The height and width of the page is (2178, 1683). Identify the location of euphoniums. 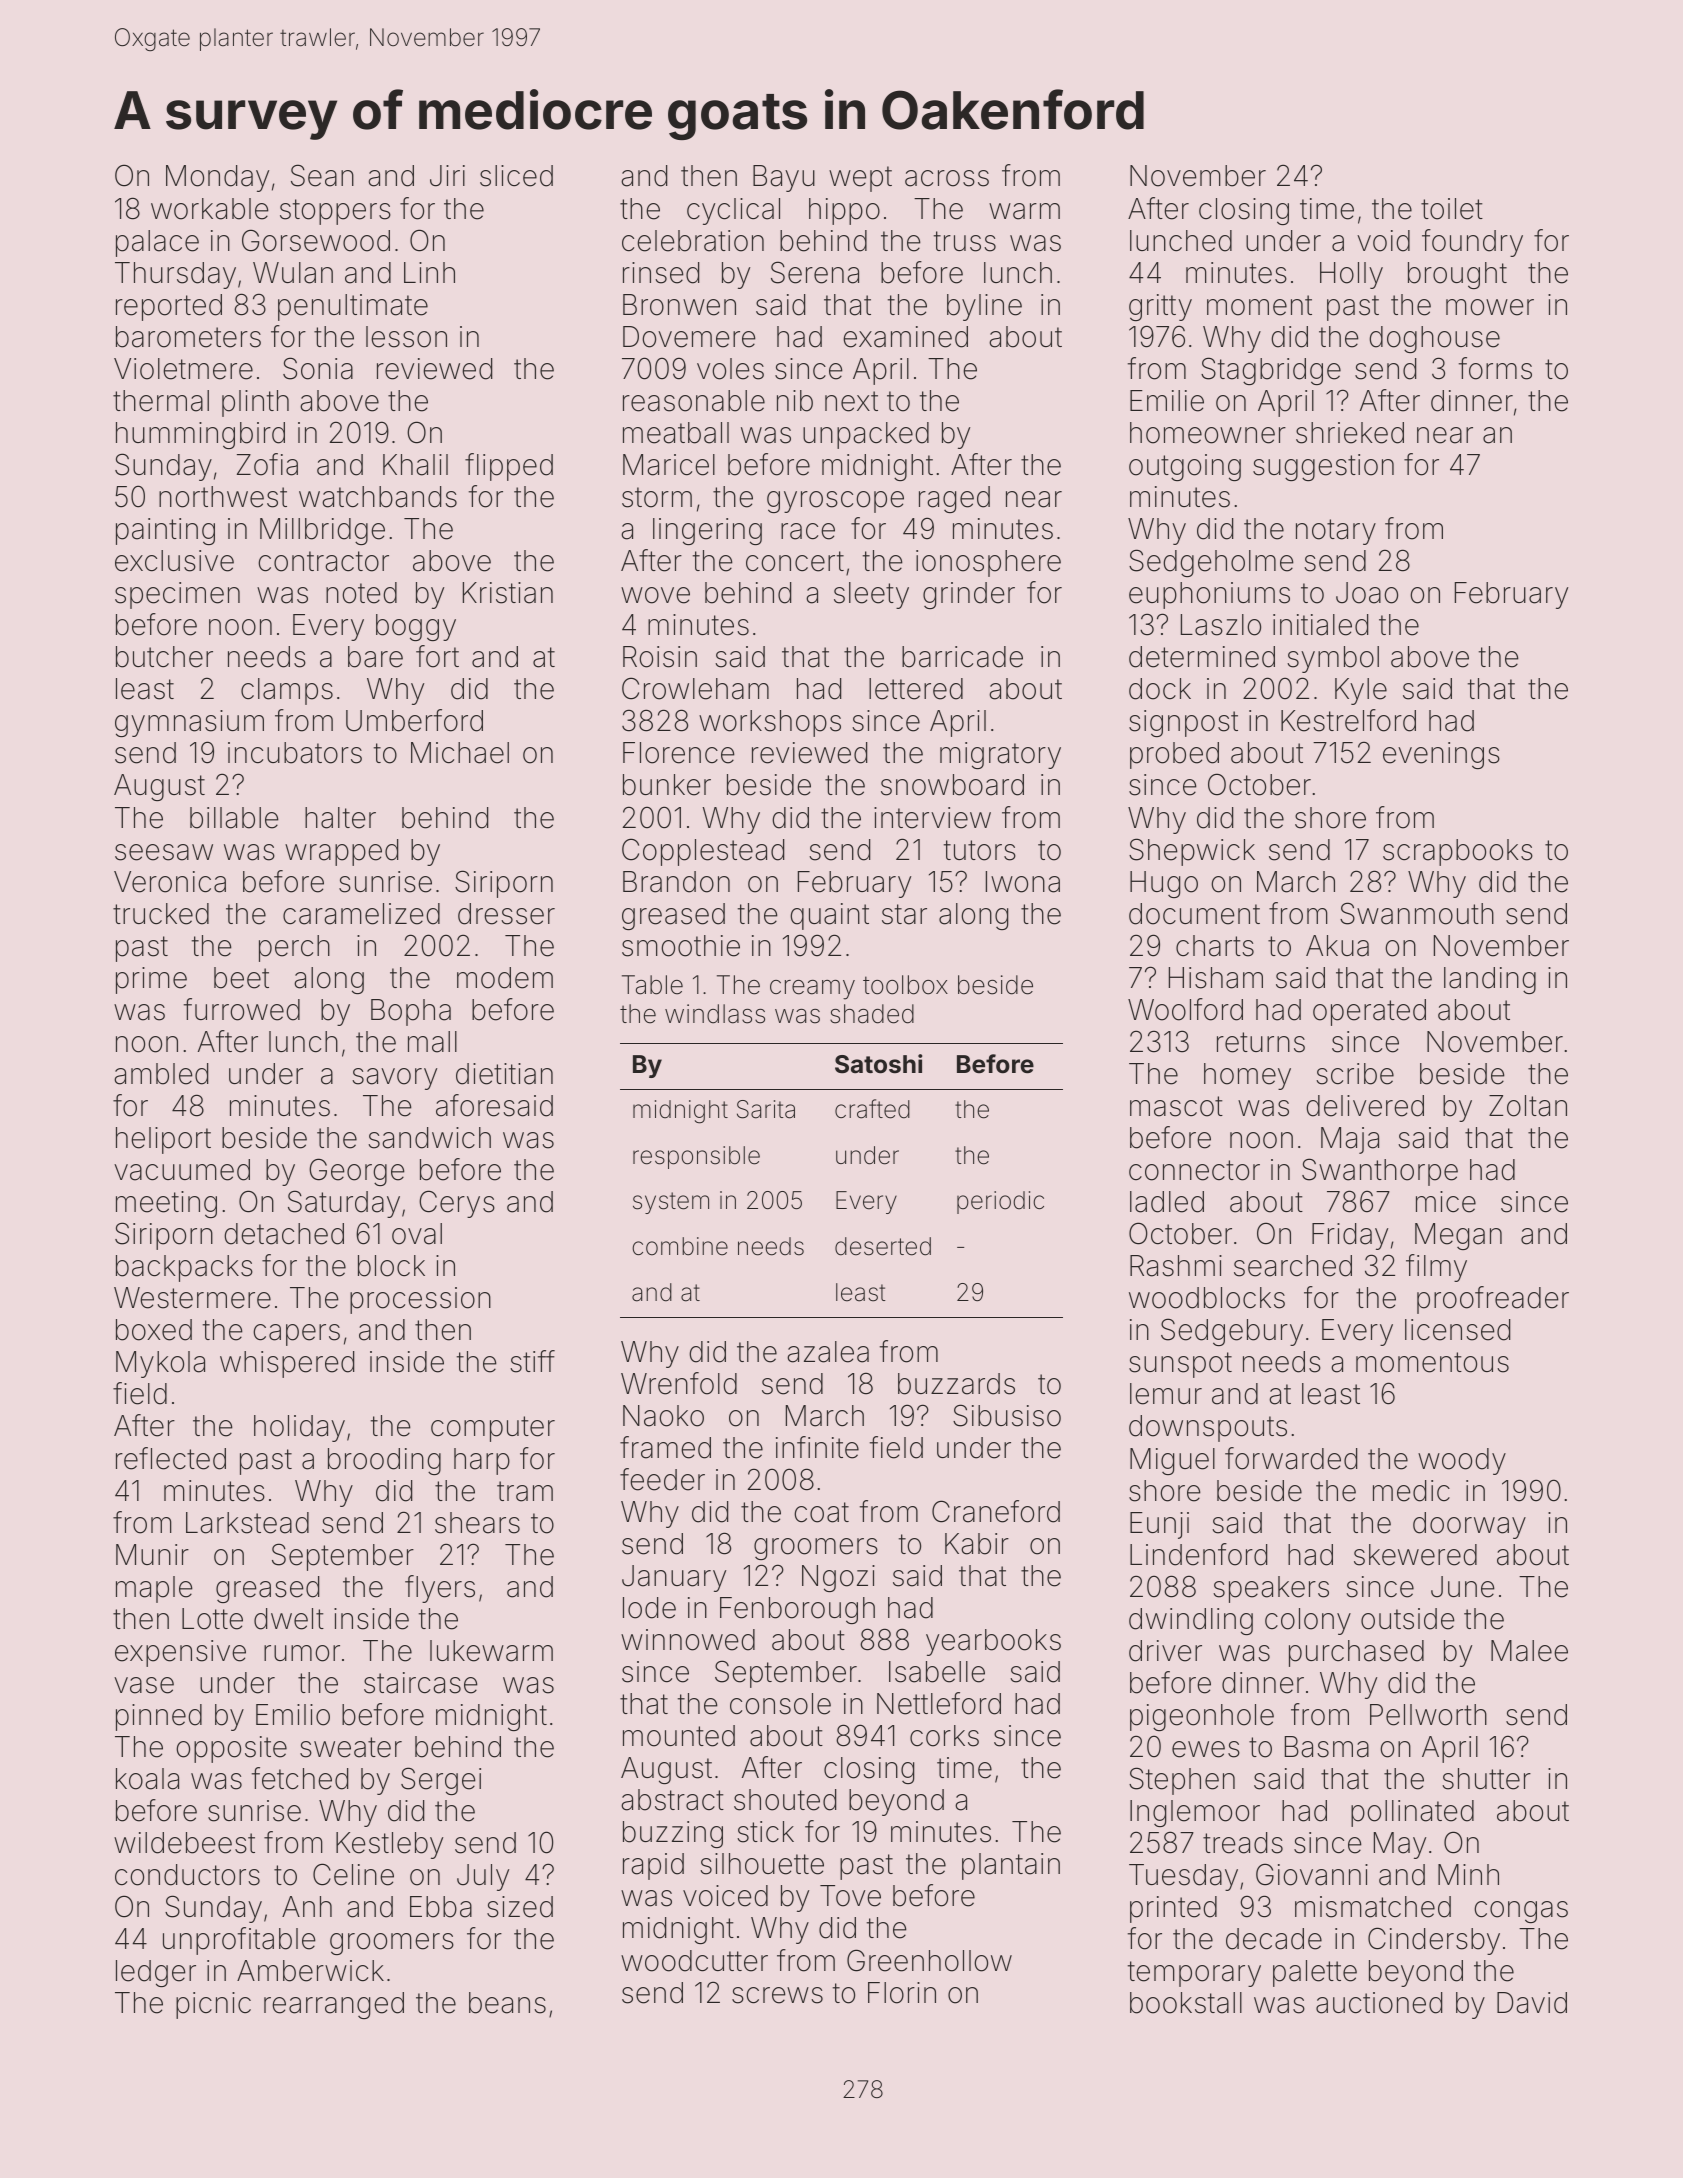
(1209, 595).
